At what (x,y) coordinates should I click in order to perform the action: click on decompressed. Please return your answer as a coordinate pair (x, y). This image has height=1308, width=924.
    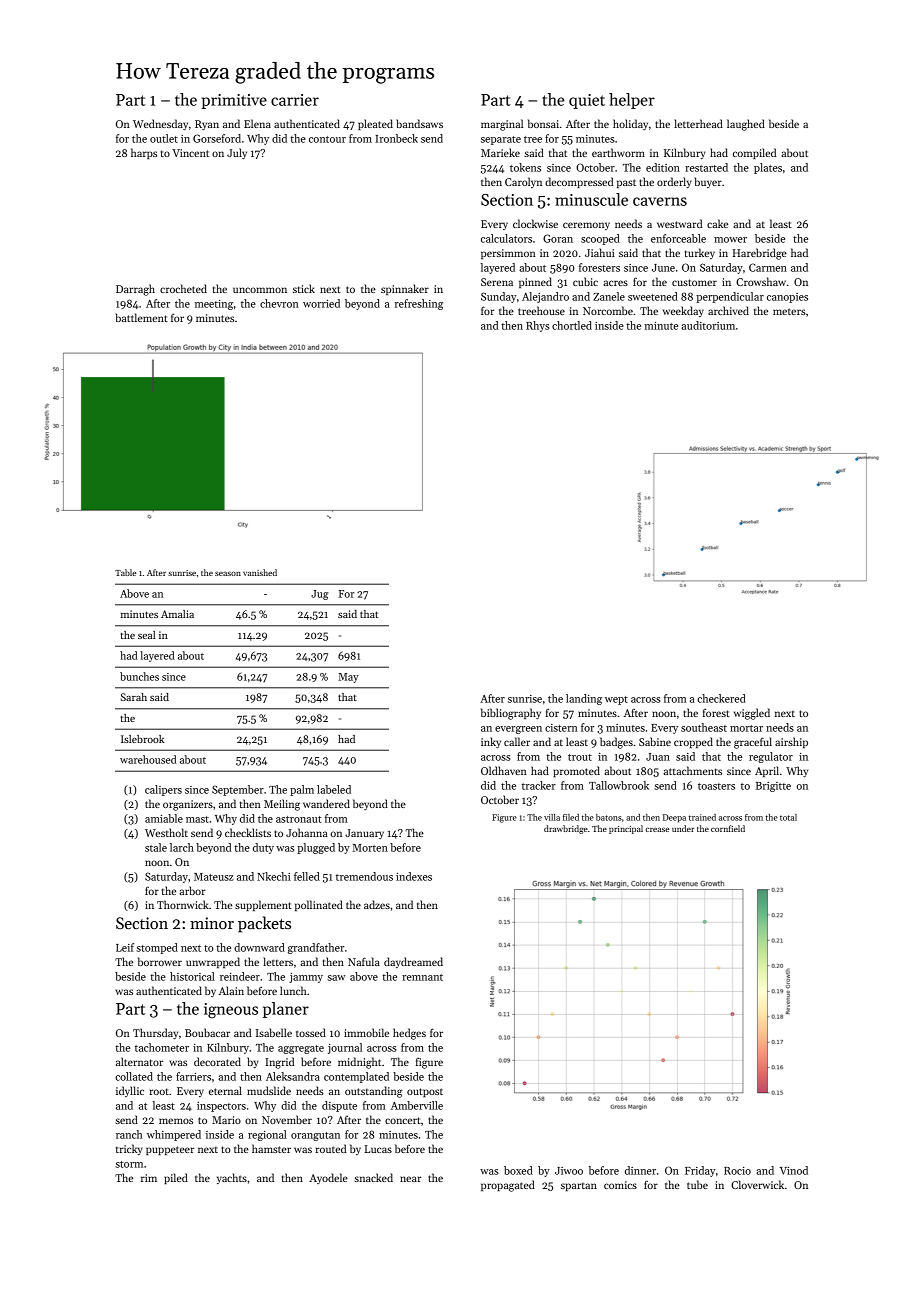
    Looking at the image, I should click on (579, 182).
